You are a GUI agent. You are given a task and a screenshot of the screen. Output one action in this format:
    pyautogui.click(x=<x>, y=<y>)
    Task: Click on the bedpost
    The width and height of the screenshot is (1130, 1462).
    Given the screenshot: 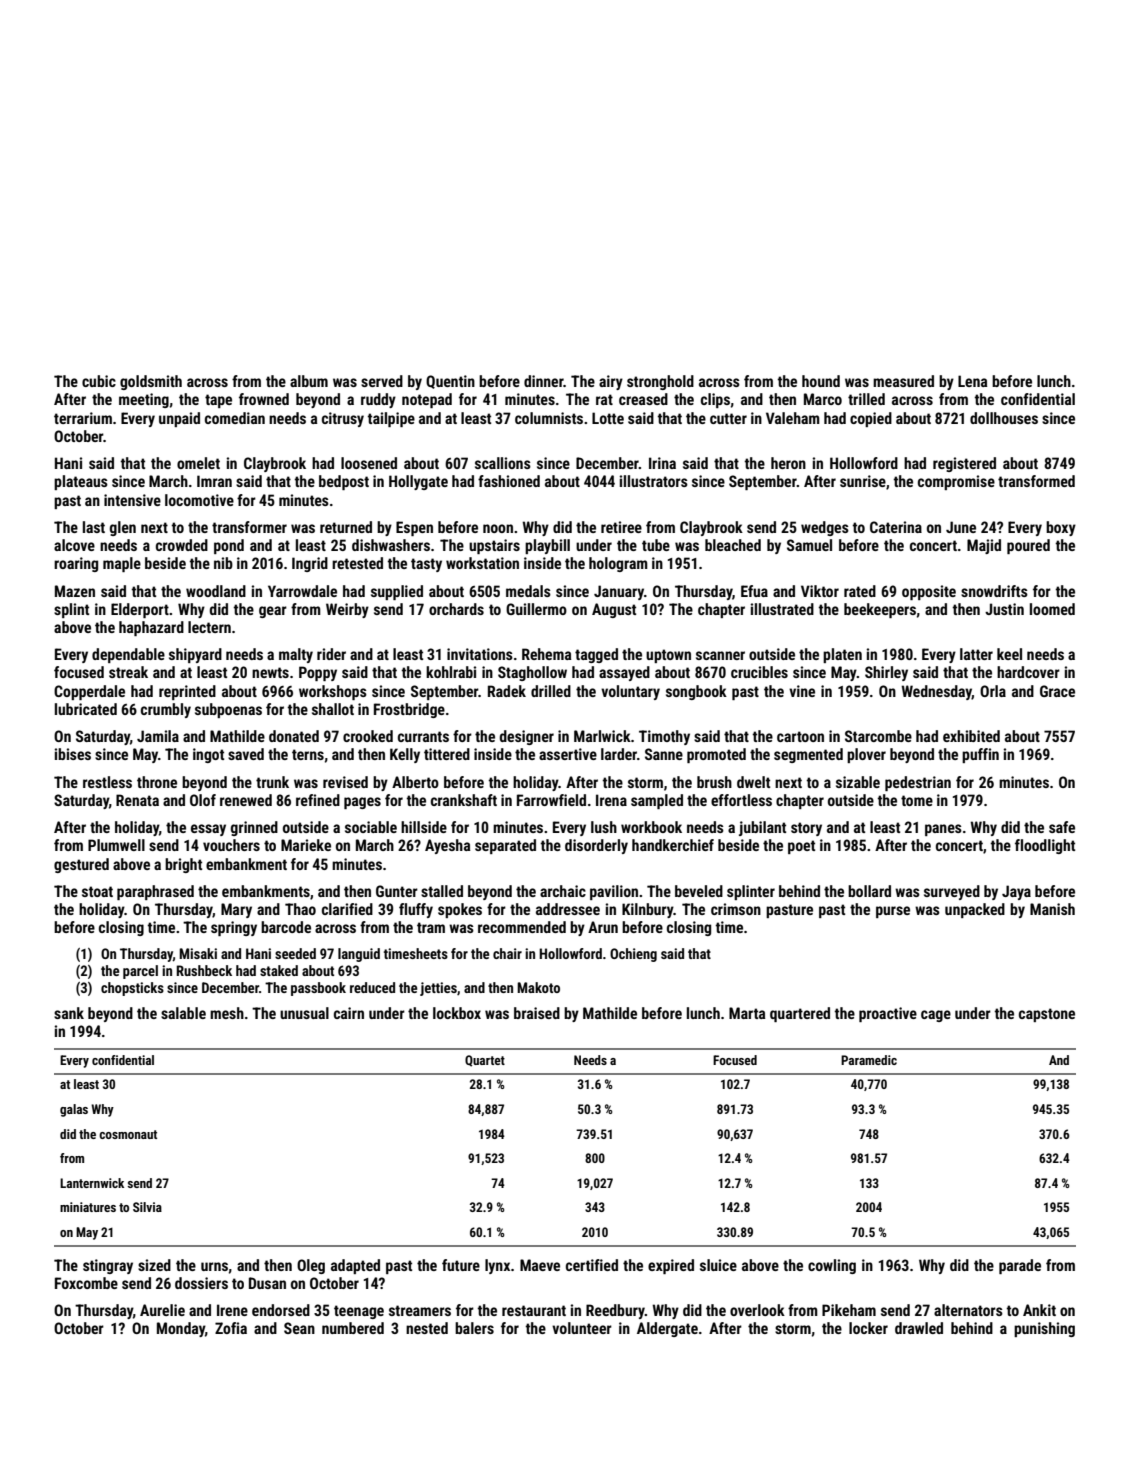 What is the action you would take?
    pyautogui.click(x=344, y=482)
